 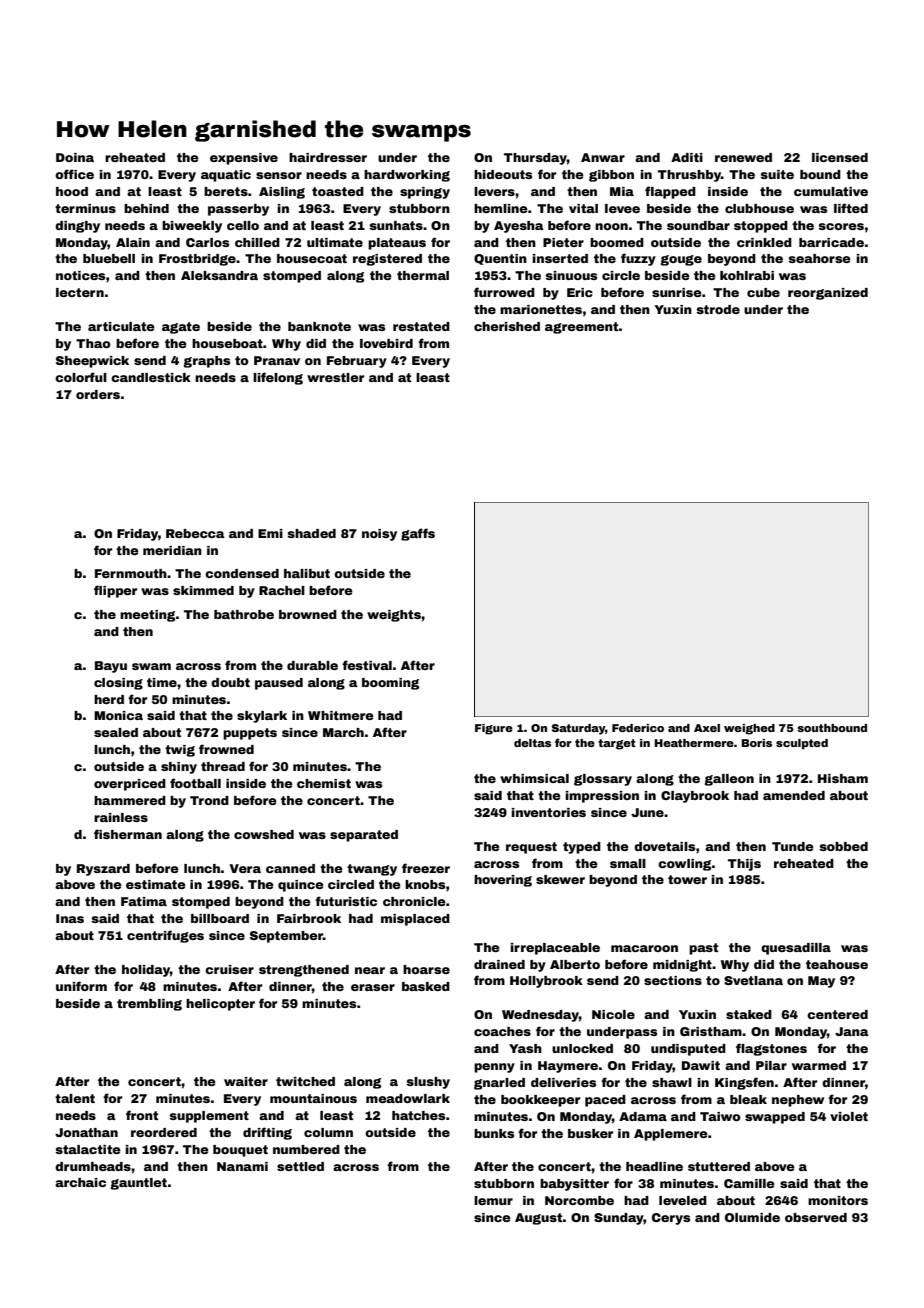 What do you see at coordinates (195, 783) in the image?
I see `football` at bounding box center [195, 783].
